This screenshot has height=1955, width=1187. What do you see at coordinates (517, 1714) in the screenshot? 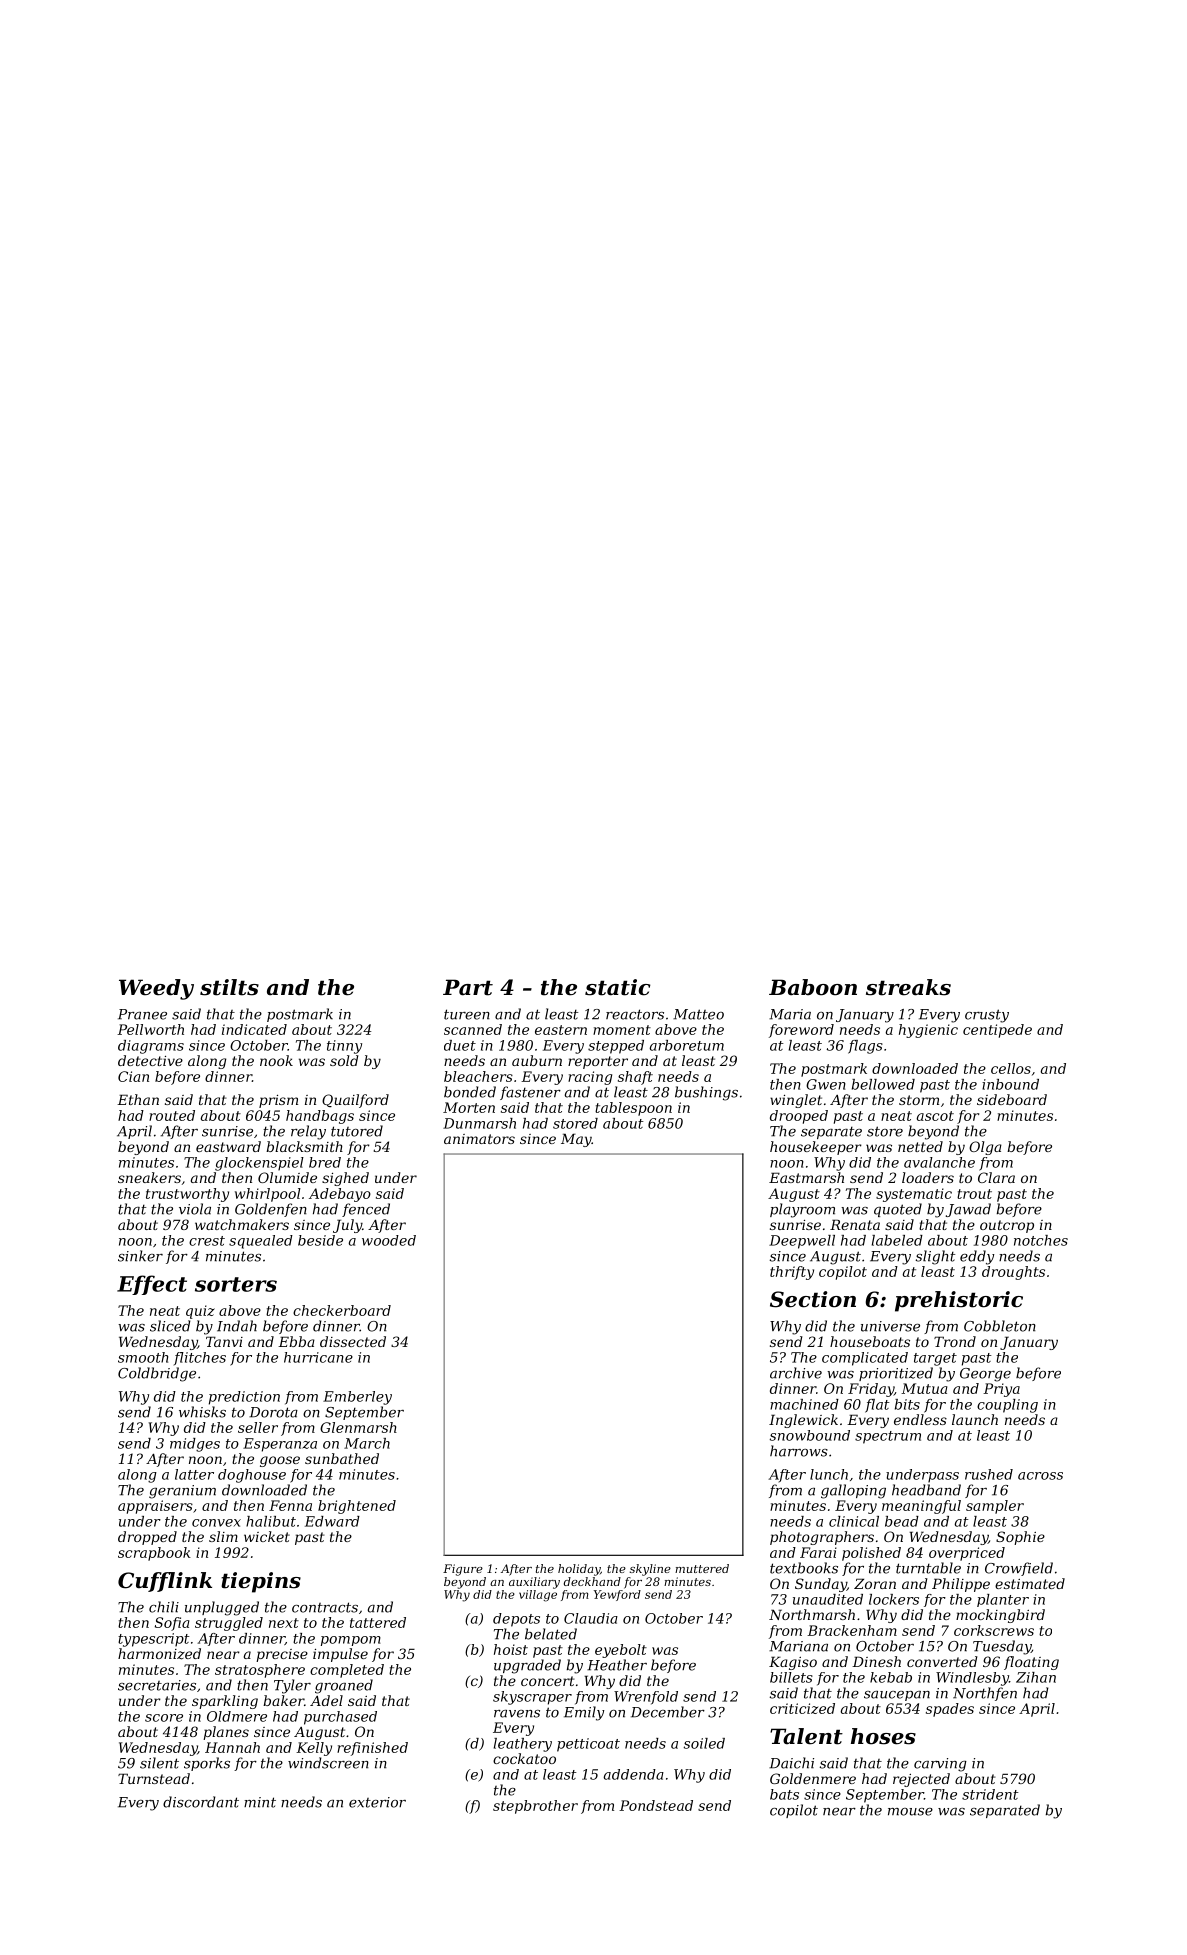
I see `ravens` at bounding box center [517, 1714].
